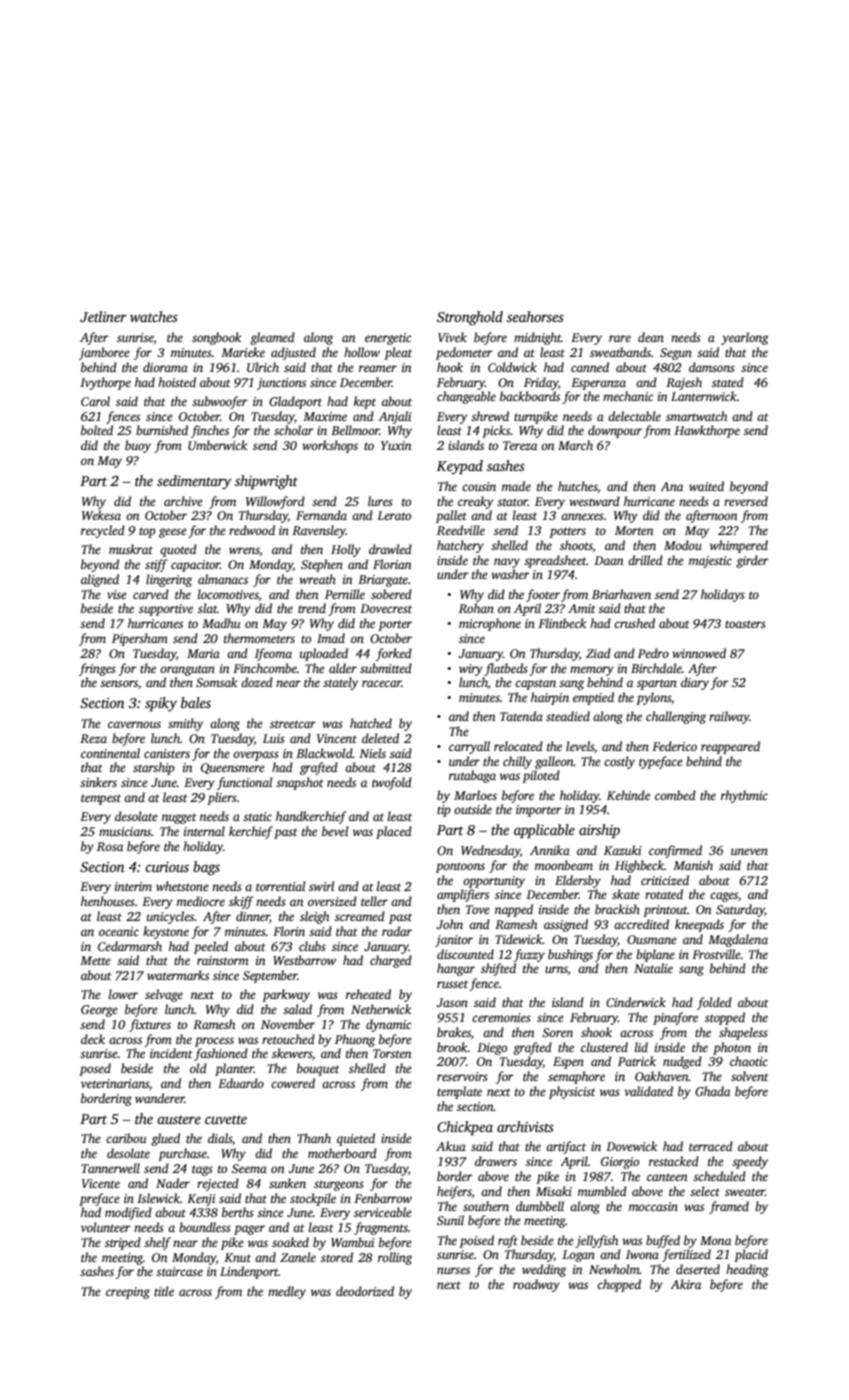  Describe the element at coordinates (620, 338) in the page. I see `rare` at that location.
